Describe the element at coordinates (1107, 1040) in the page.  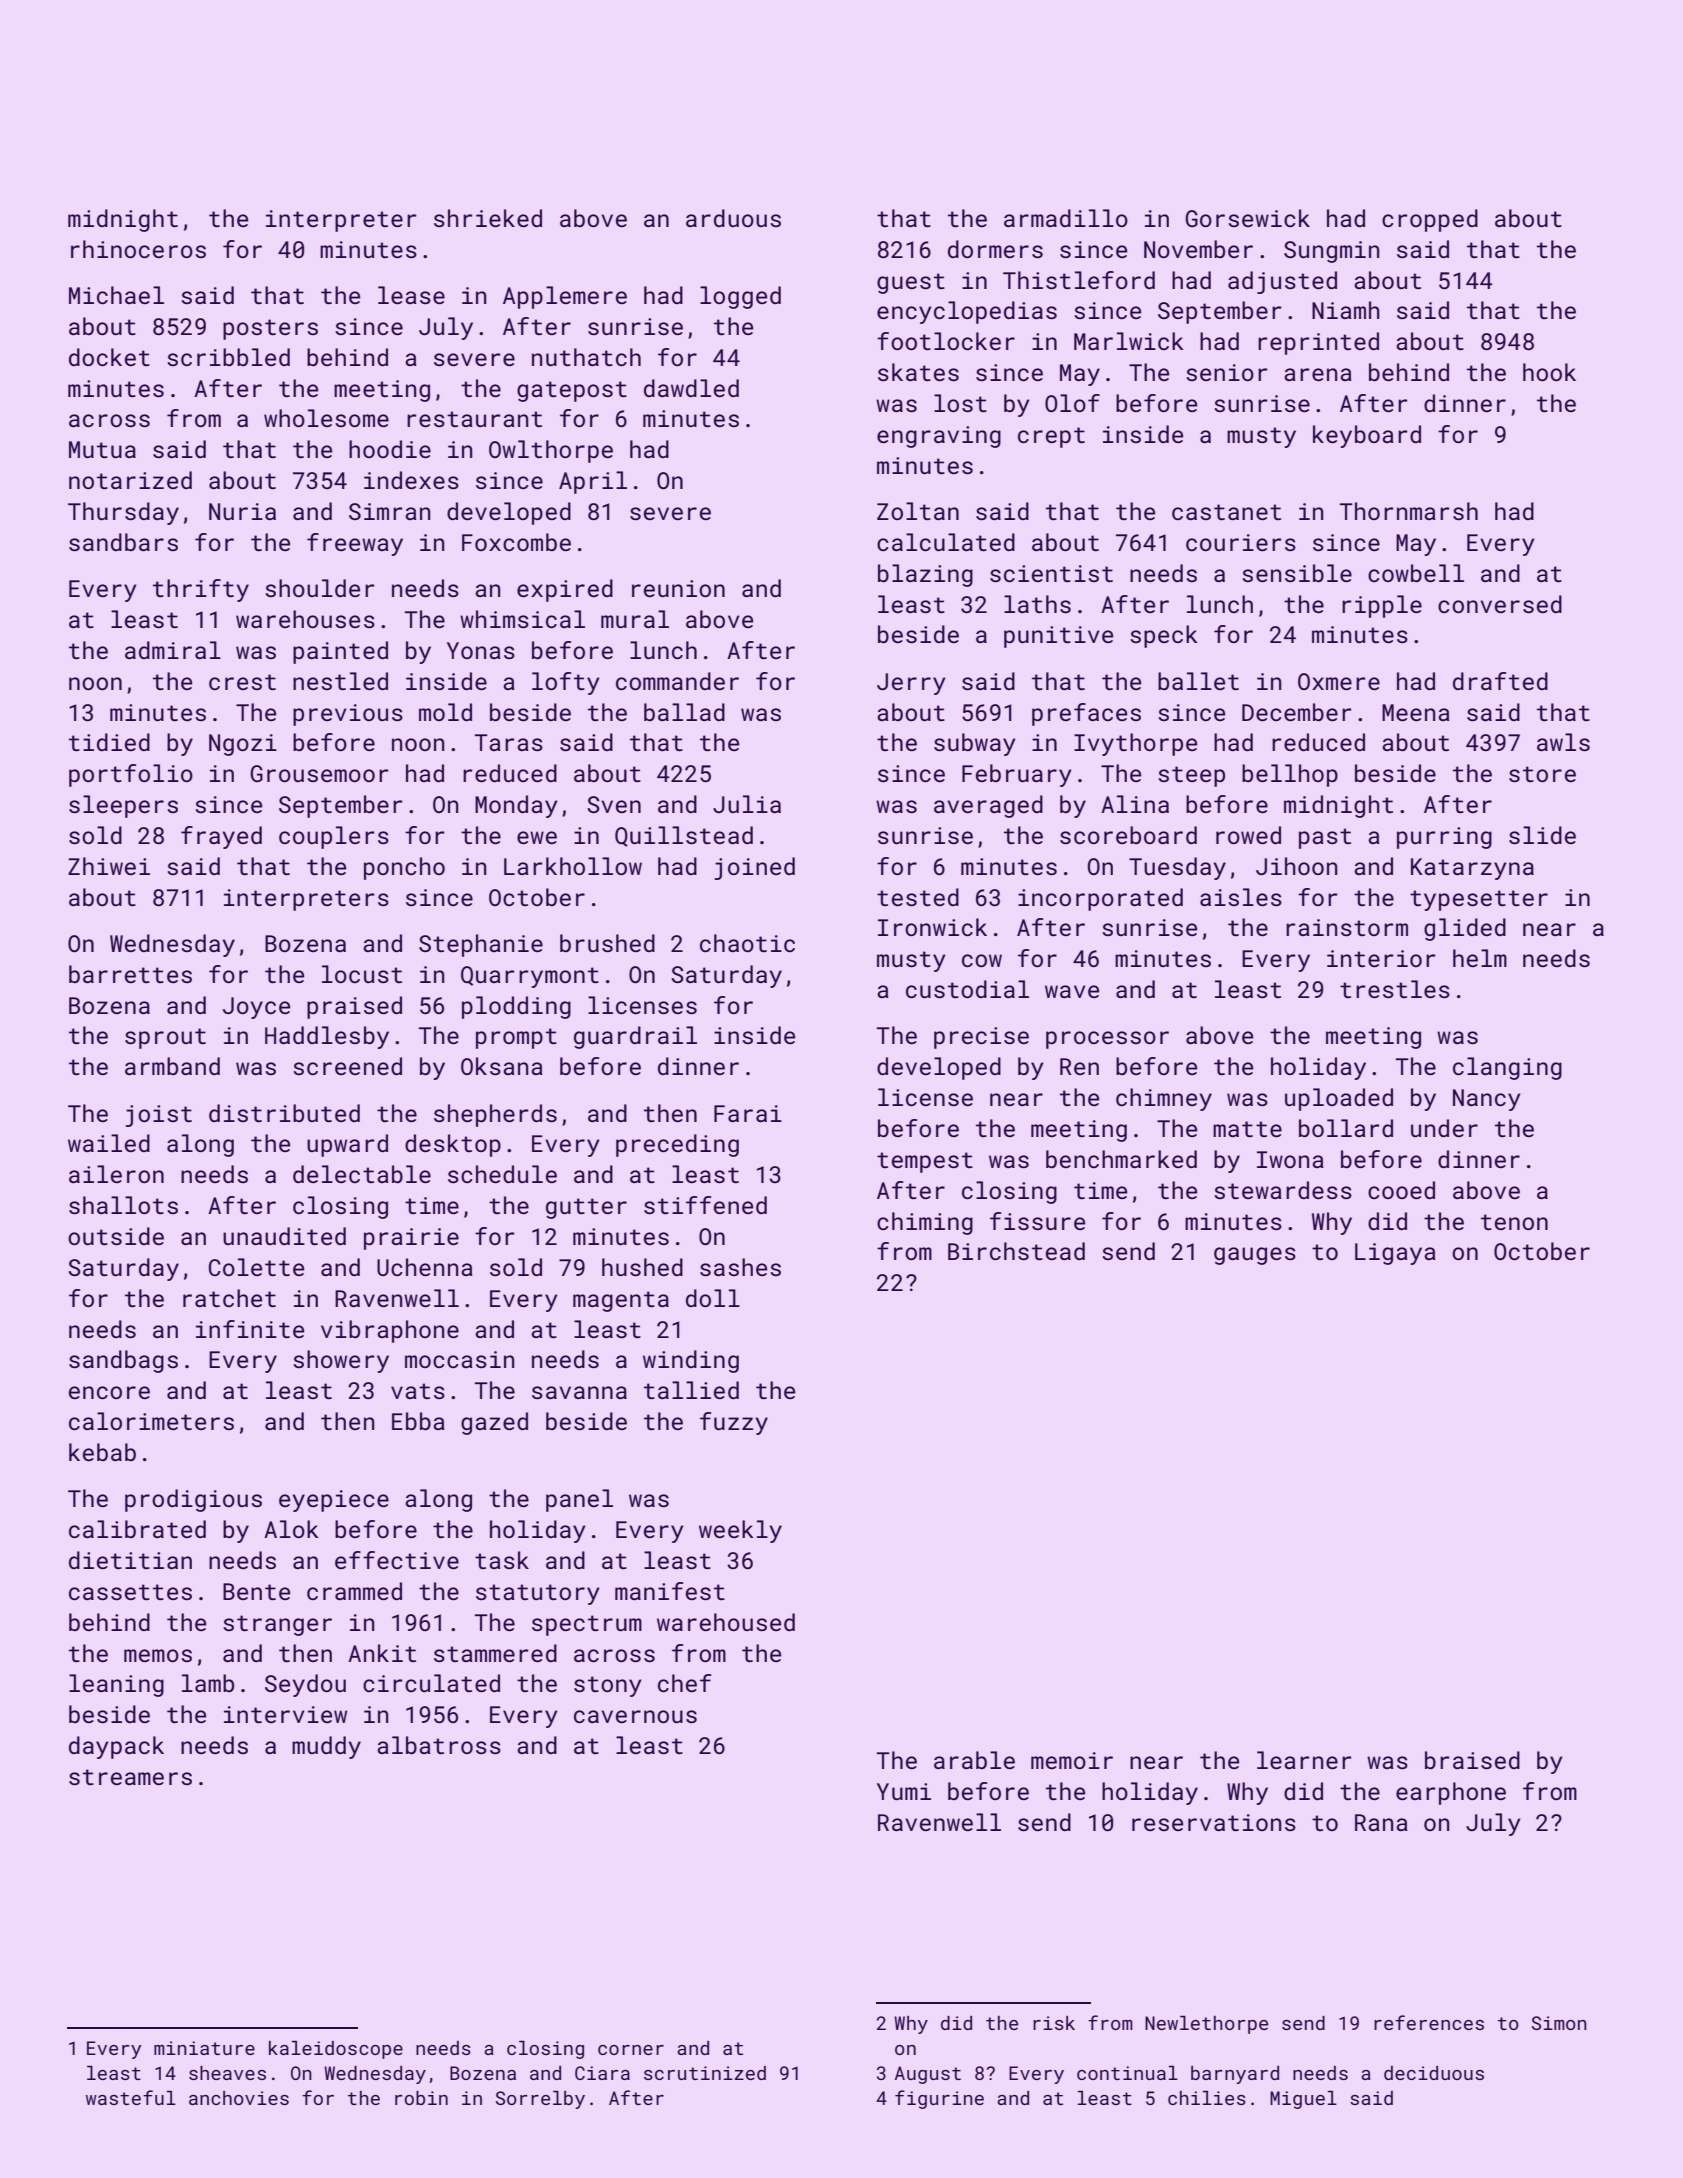
I see `processor` at that location.
